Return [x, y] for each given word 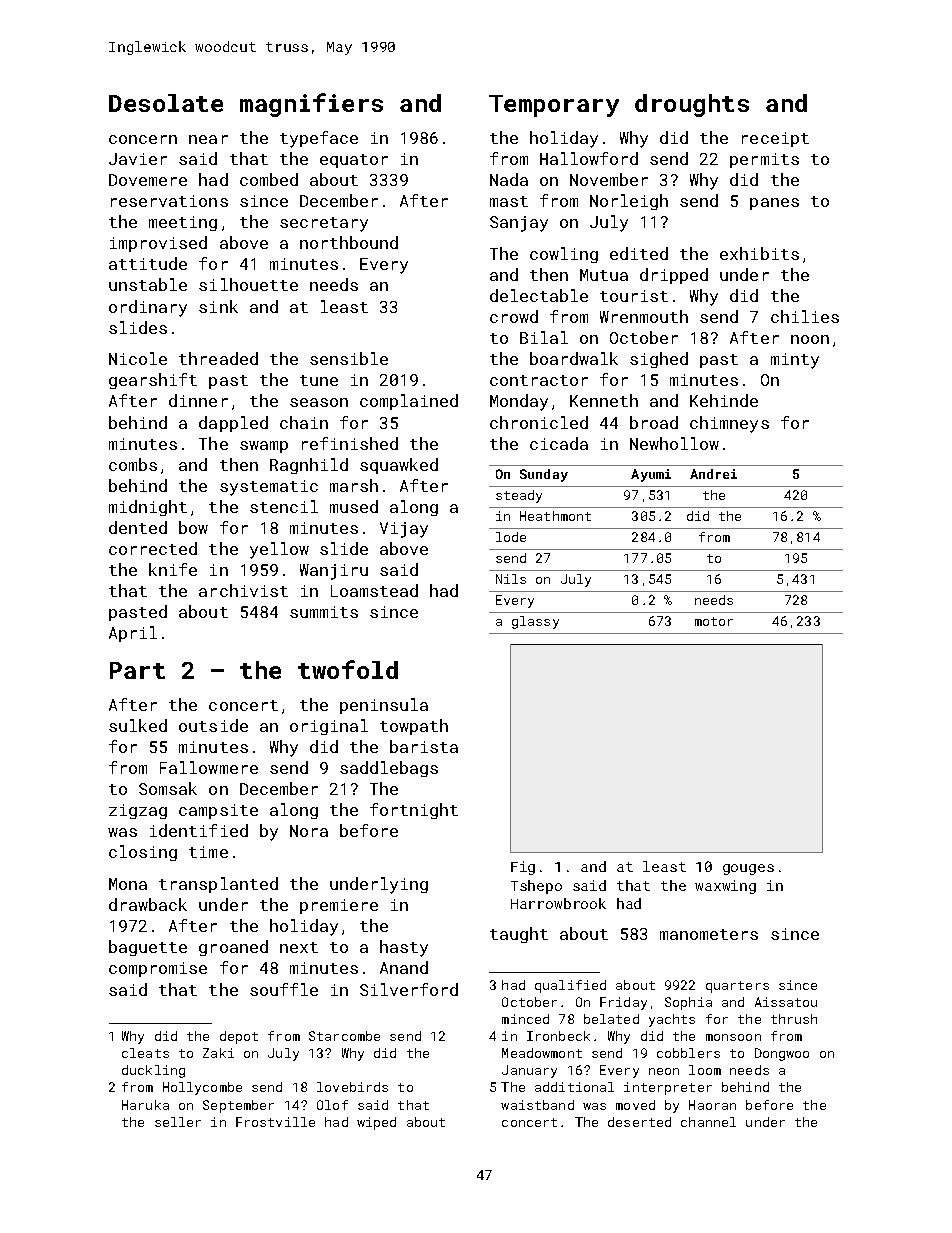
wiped [376, 1123]
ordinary [148, 308]
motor [714, 621]
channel [708, 1122]
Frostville [275, 1122]
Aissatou [786, 1002]
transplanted [218, 885]
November [609, 179]
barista [424, 746]
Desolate [166, 103]
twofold [348, 669]
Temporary [554, 106]
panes [774, 204]
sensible [349, 358]
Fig [523, 868]
